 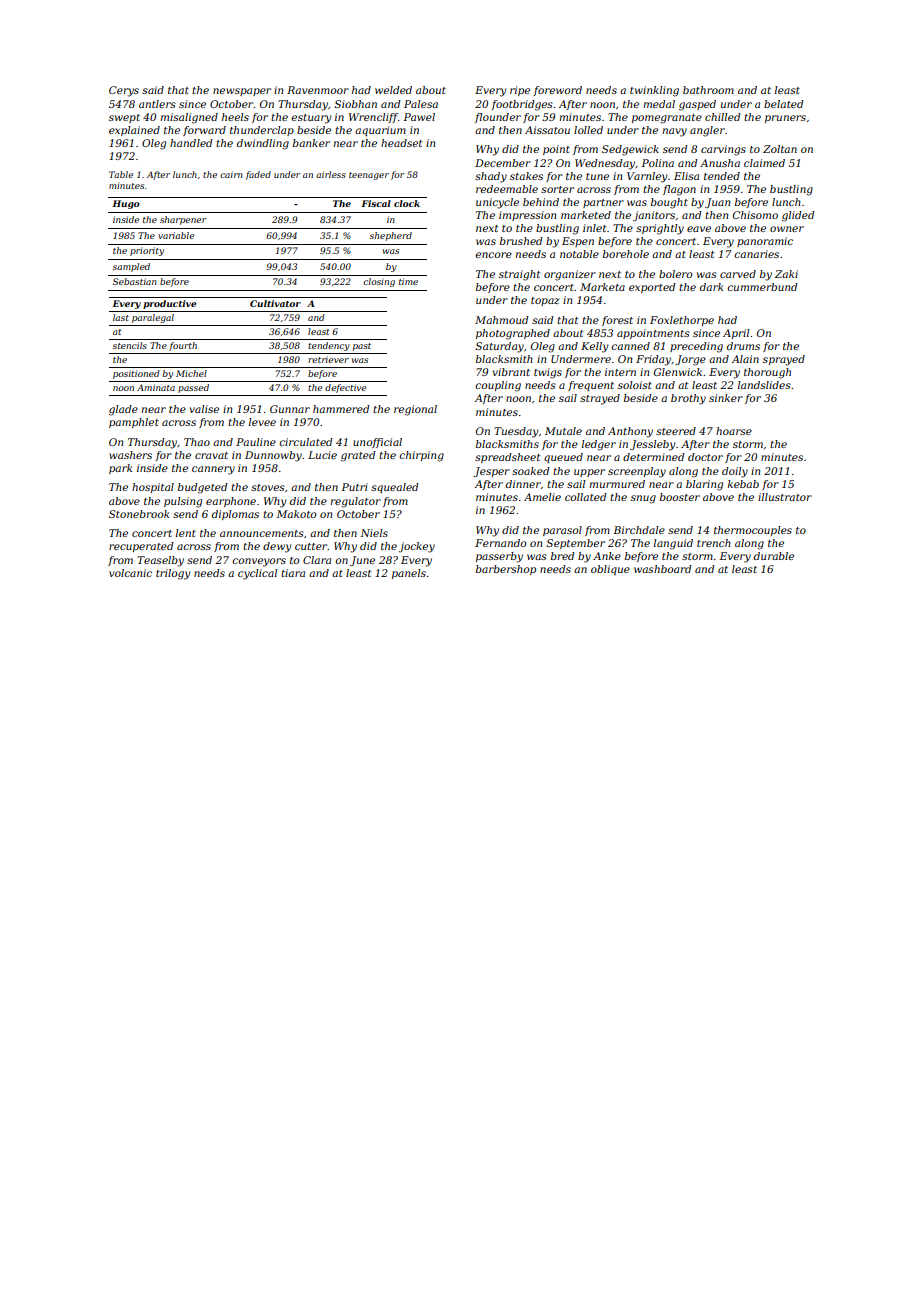 What do you see at coordinates (635, 385) in the page?
I see `soloist` at bounding box center [635, 385].
